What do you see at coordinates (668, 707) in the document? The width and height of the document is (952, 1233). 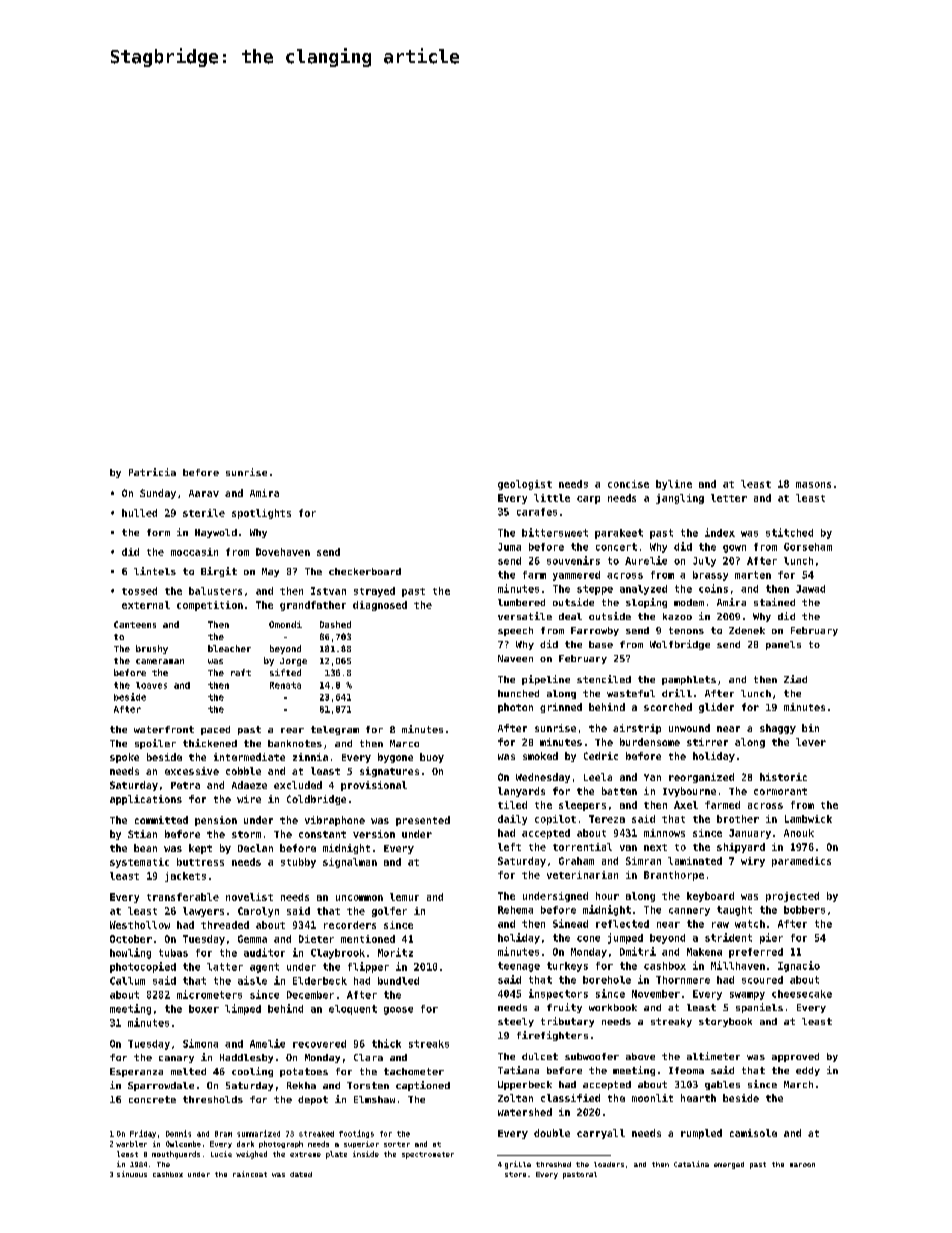 I see `scorched` at bounding box center [668, 707].
